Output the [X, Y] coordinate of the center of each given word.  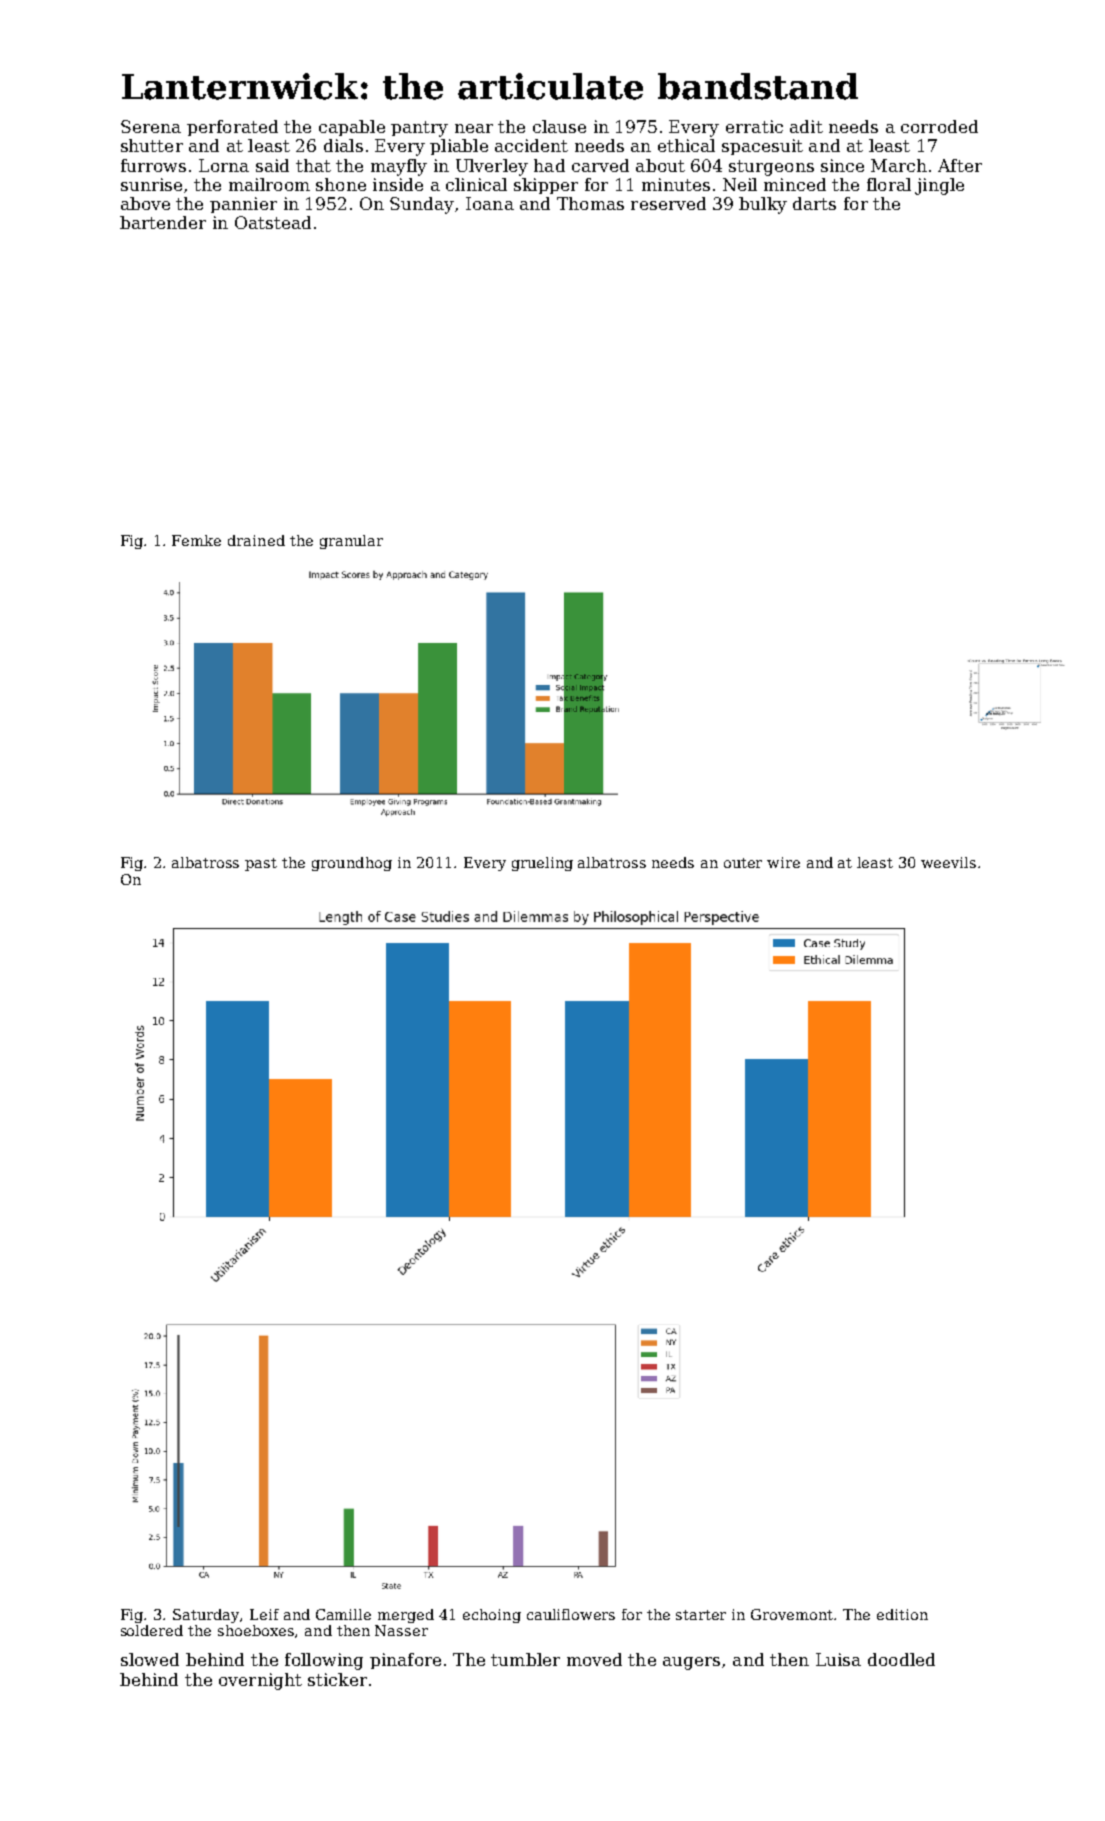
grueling [542, 864]
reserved [668, 203]
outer [743, 863]
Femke [196, 540]
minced [795, 184]
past [261, 864]
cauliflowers [571, 1614]
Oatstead [273, 222]
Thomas [590, 203]
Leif [264, 1614]
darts [814, 203]
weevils [948, 862]
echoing [492, 1616]
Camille [343, 1614]
